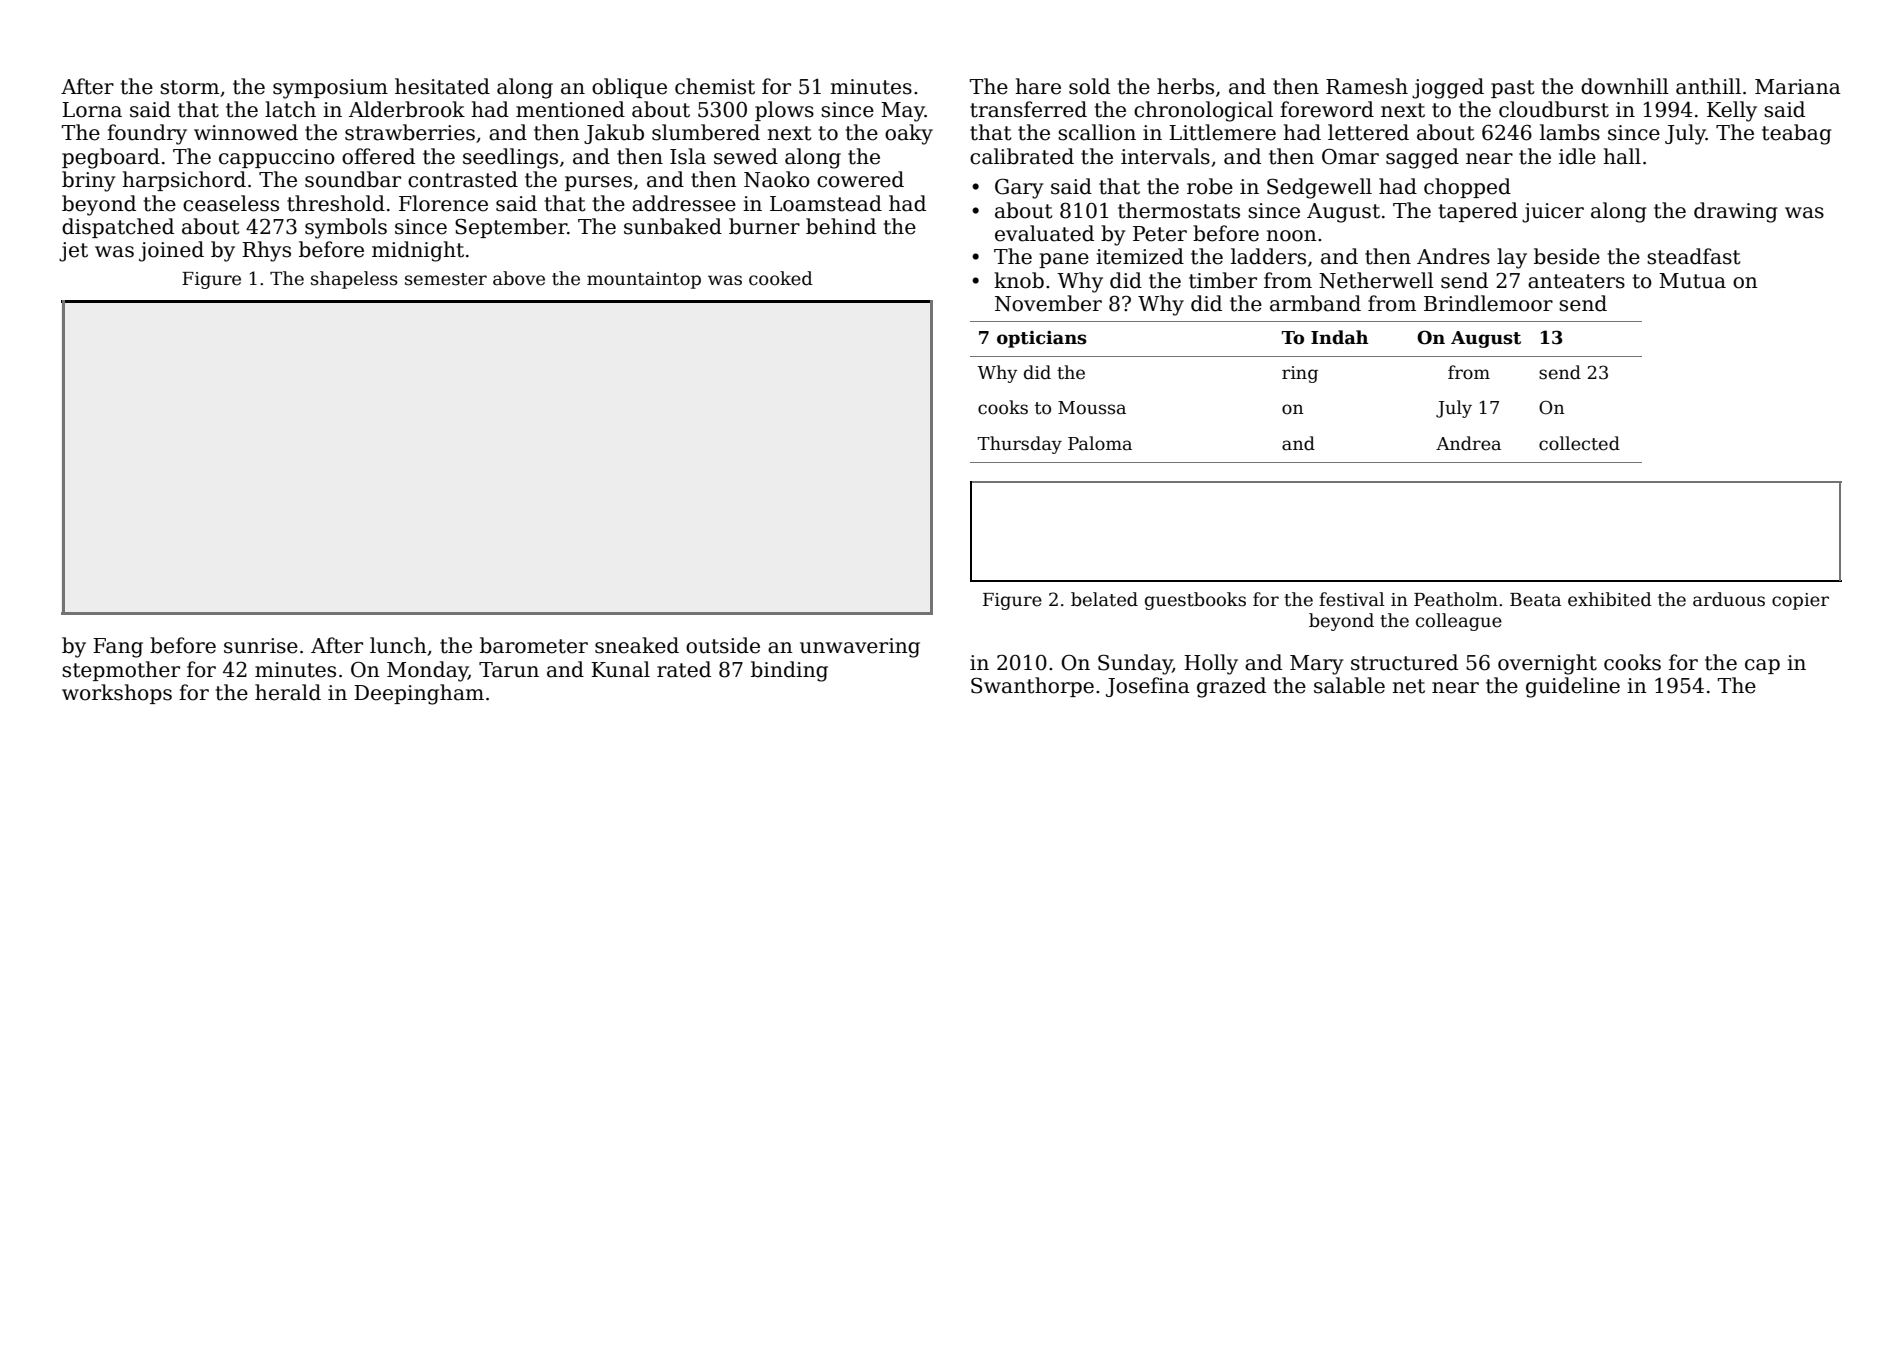 The width and height of the page is (1903, 1346). Describe the element at coordinates (715, 86) in the page. I see `chemist` at that location.
